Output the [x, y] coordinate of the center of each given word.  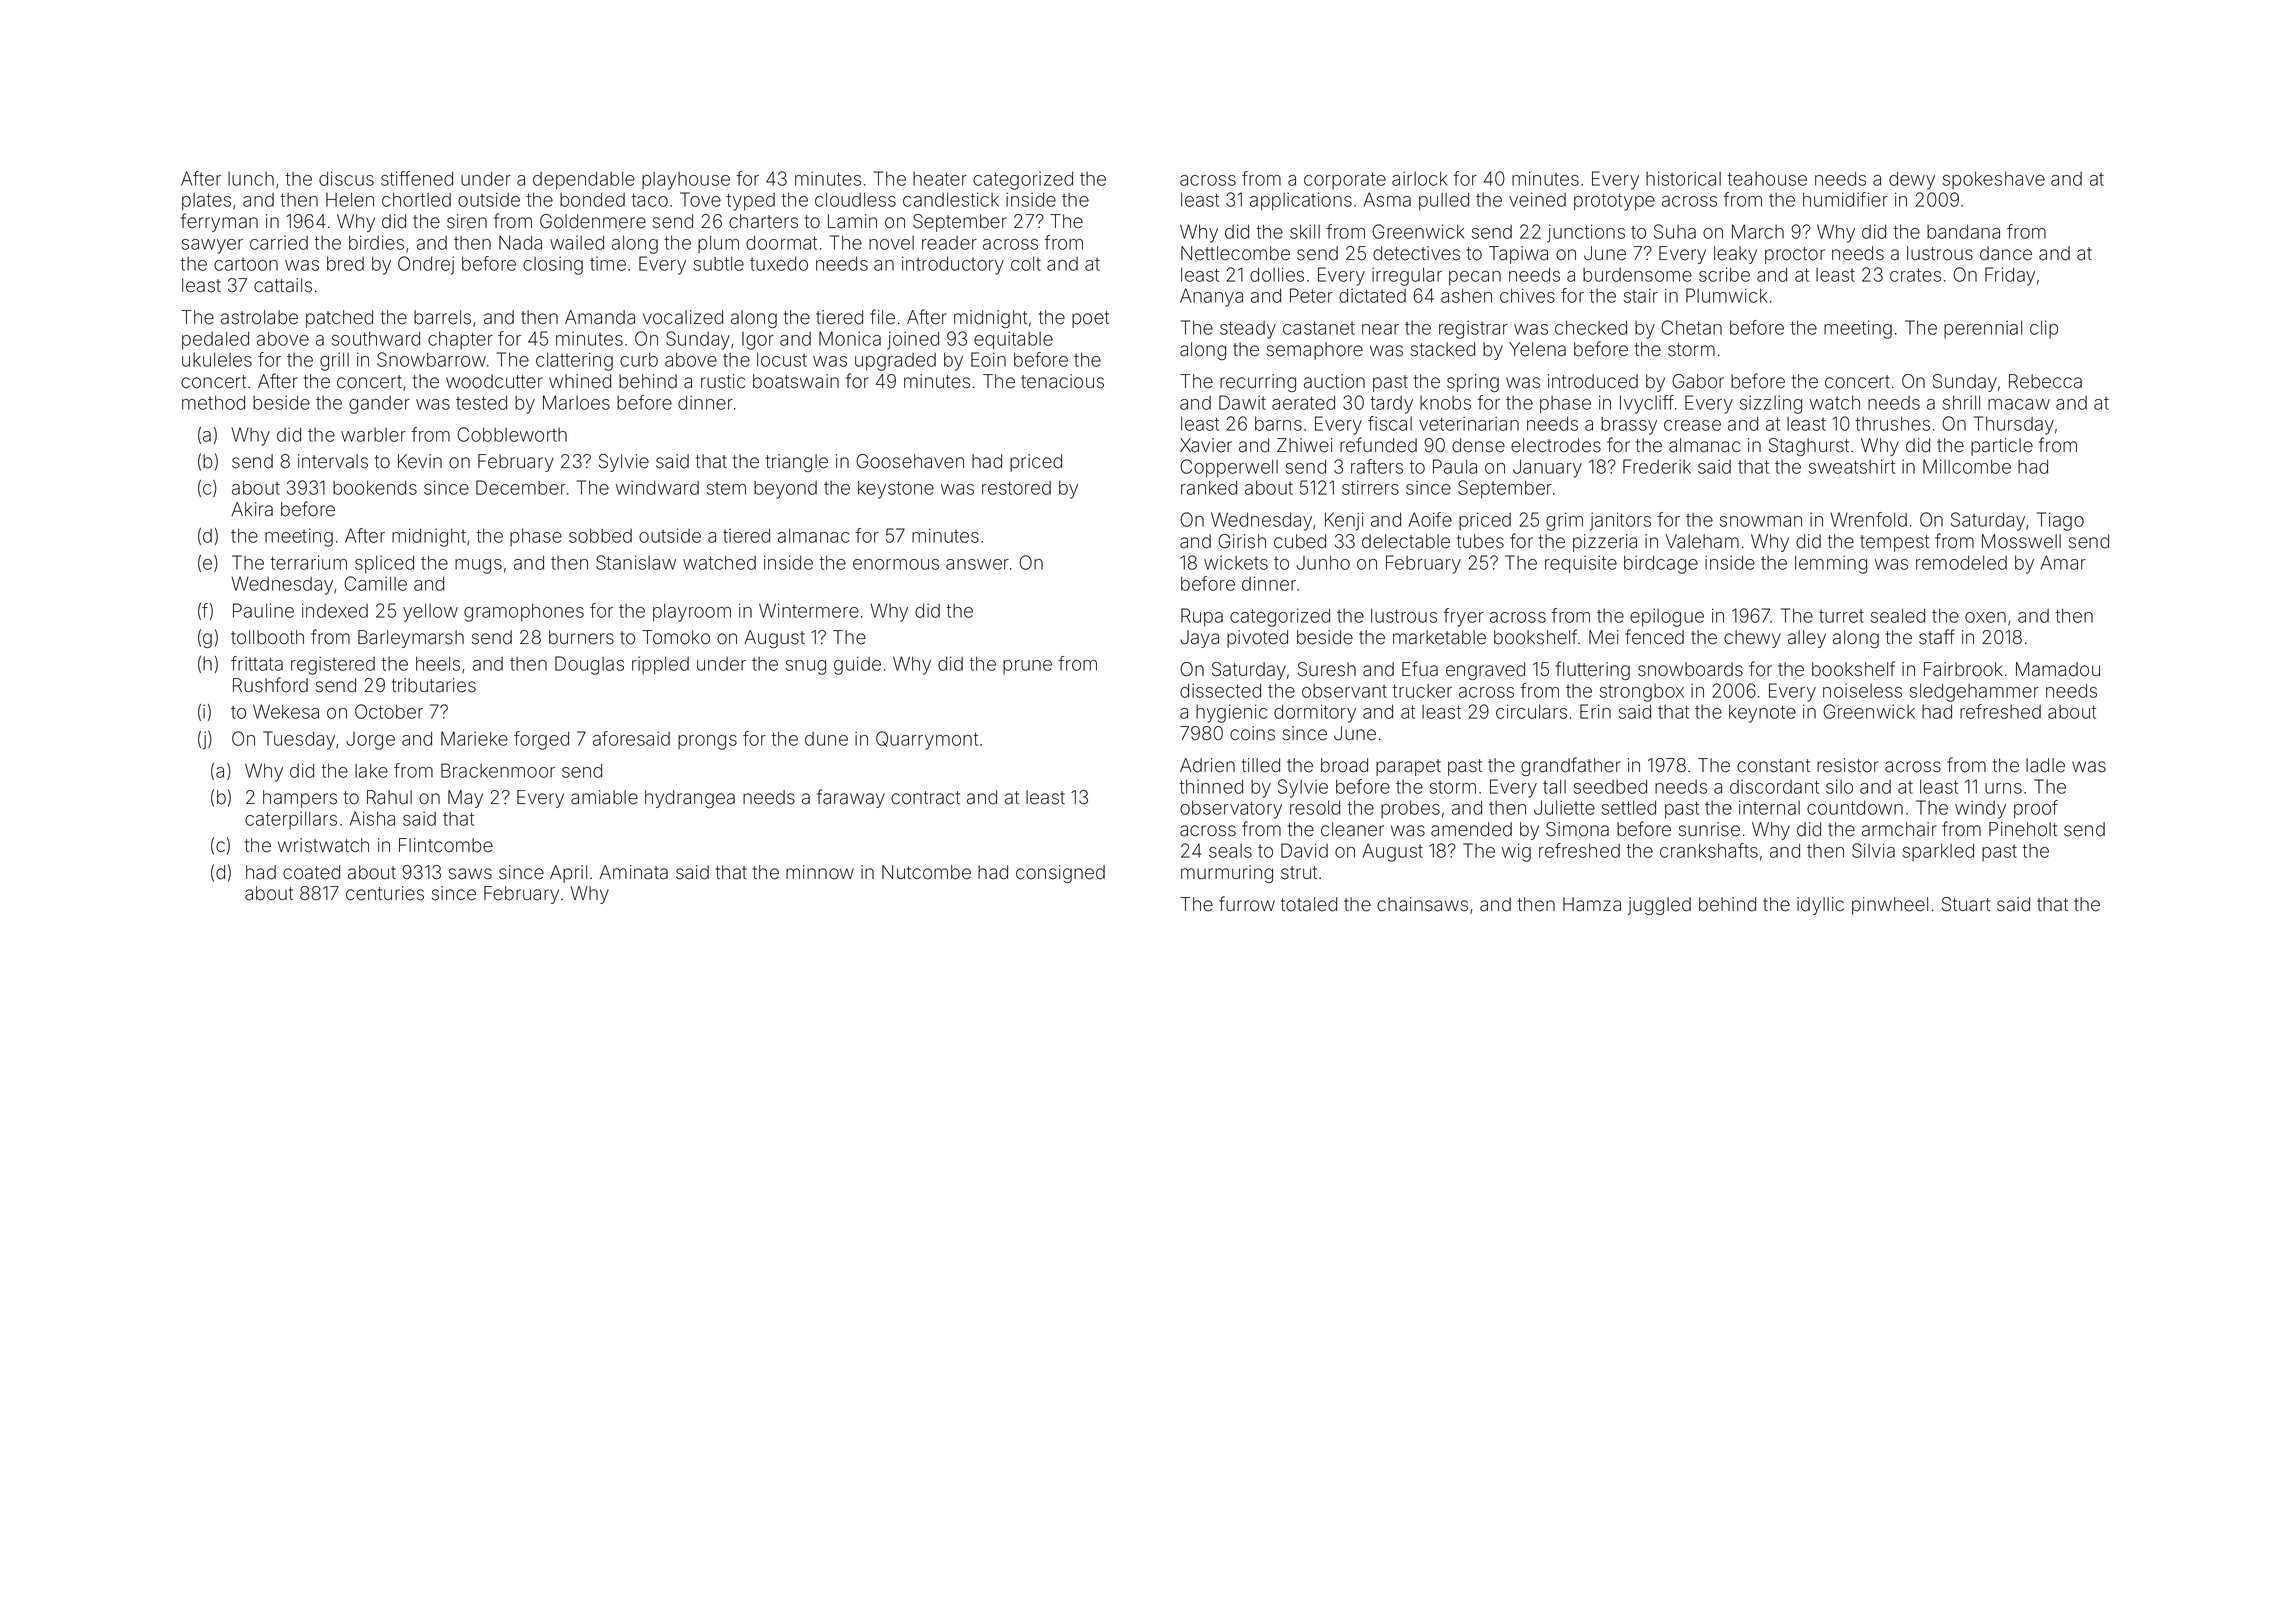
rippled [660, 665]
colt [1026, 263]
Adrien [1207, 765]
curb [639, 359]
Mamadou [2058, 669]
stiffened [417, 178]
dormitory [1315, 713]
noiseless [1862, 690]
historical [1683, 178]
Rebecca [2045, 381]
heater [940, 179]
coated [311, 872]
